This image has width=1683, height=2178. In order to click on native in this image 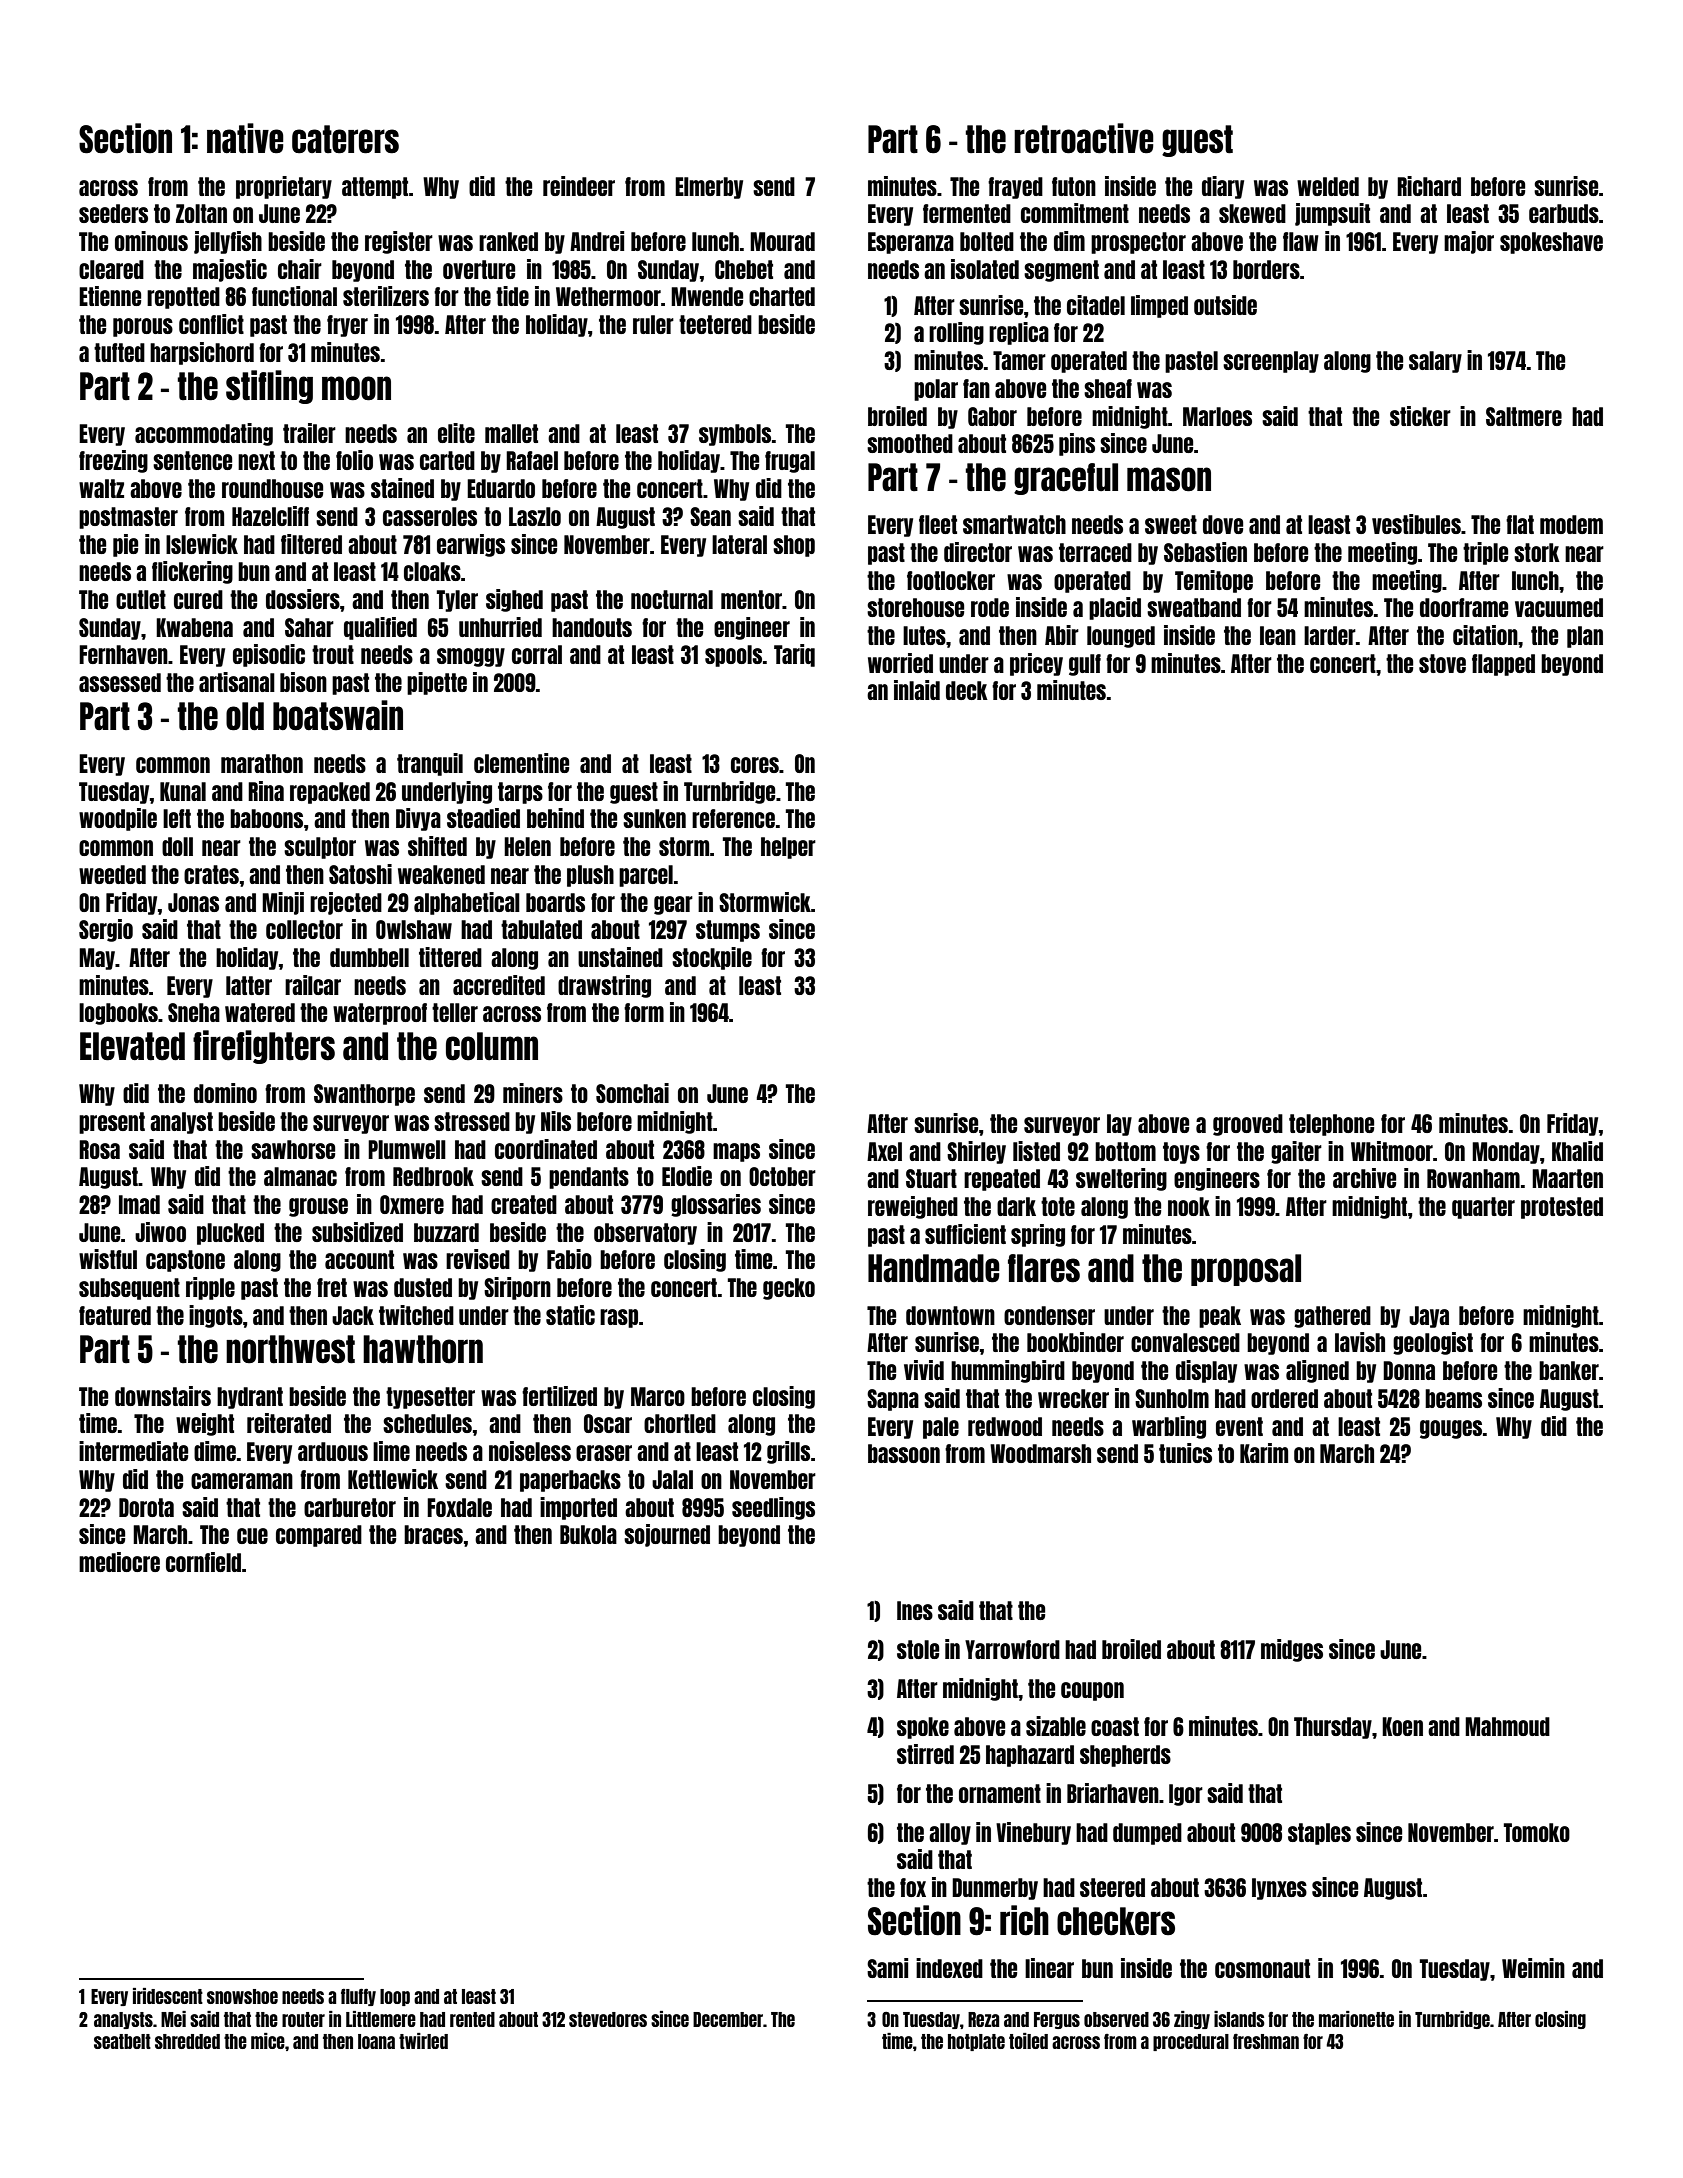, I will do `click(245, 138)`.
